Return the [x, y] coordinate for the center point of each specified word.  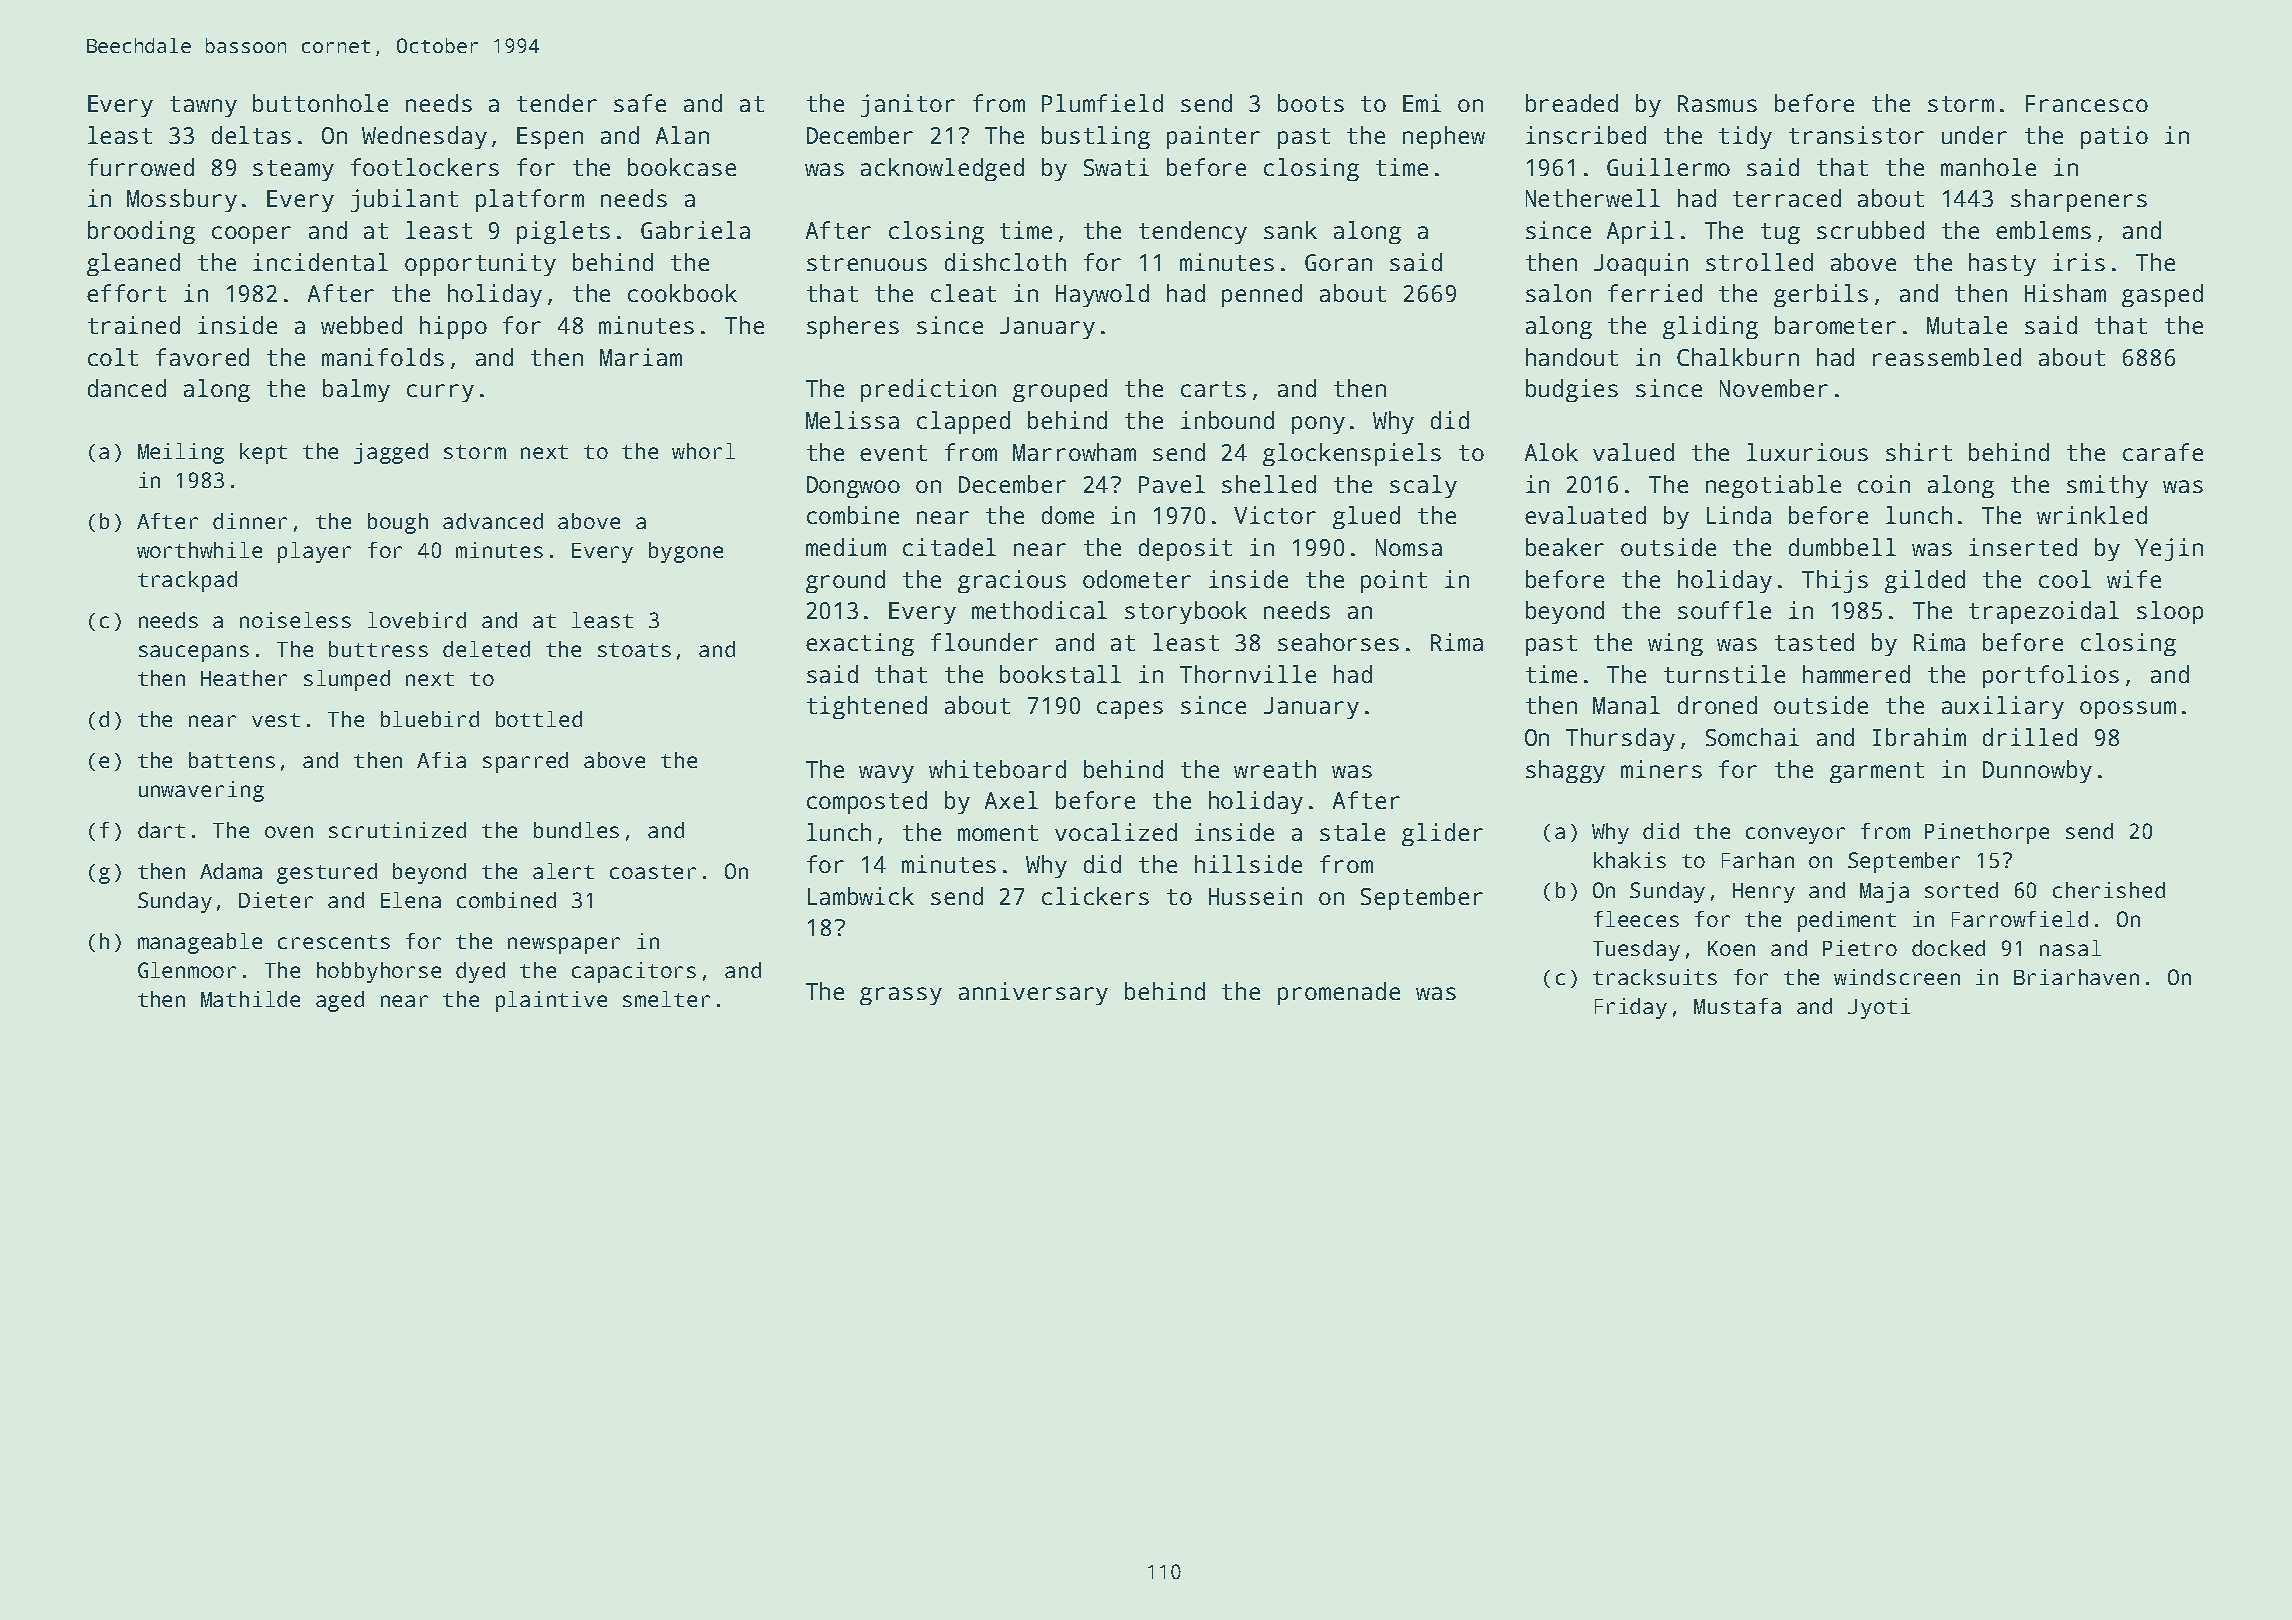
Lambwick [861, 896]
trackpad [187, 581]
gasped [2162, 295]
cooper [251, 235]
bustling [1096, 137]
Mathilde [250, 999]
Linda [1739, 515]
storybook [1186, 612]
